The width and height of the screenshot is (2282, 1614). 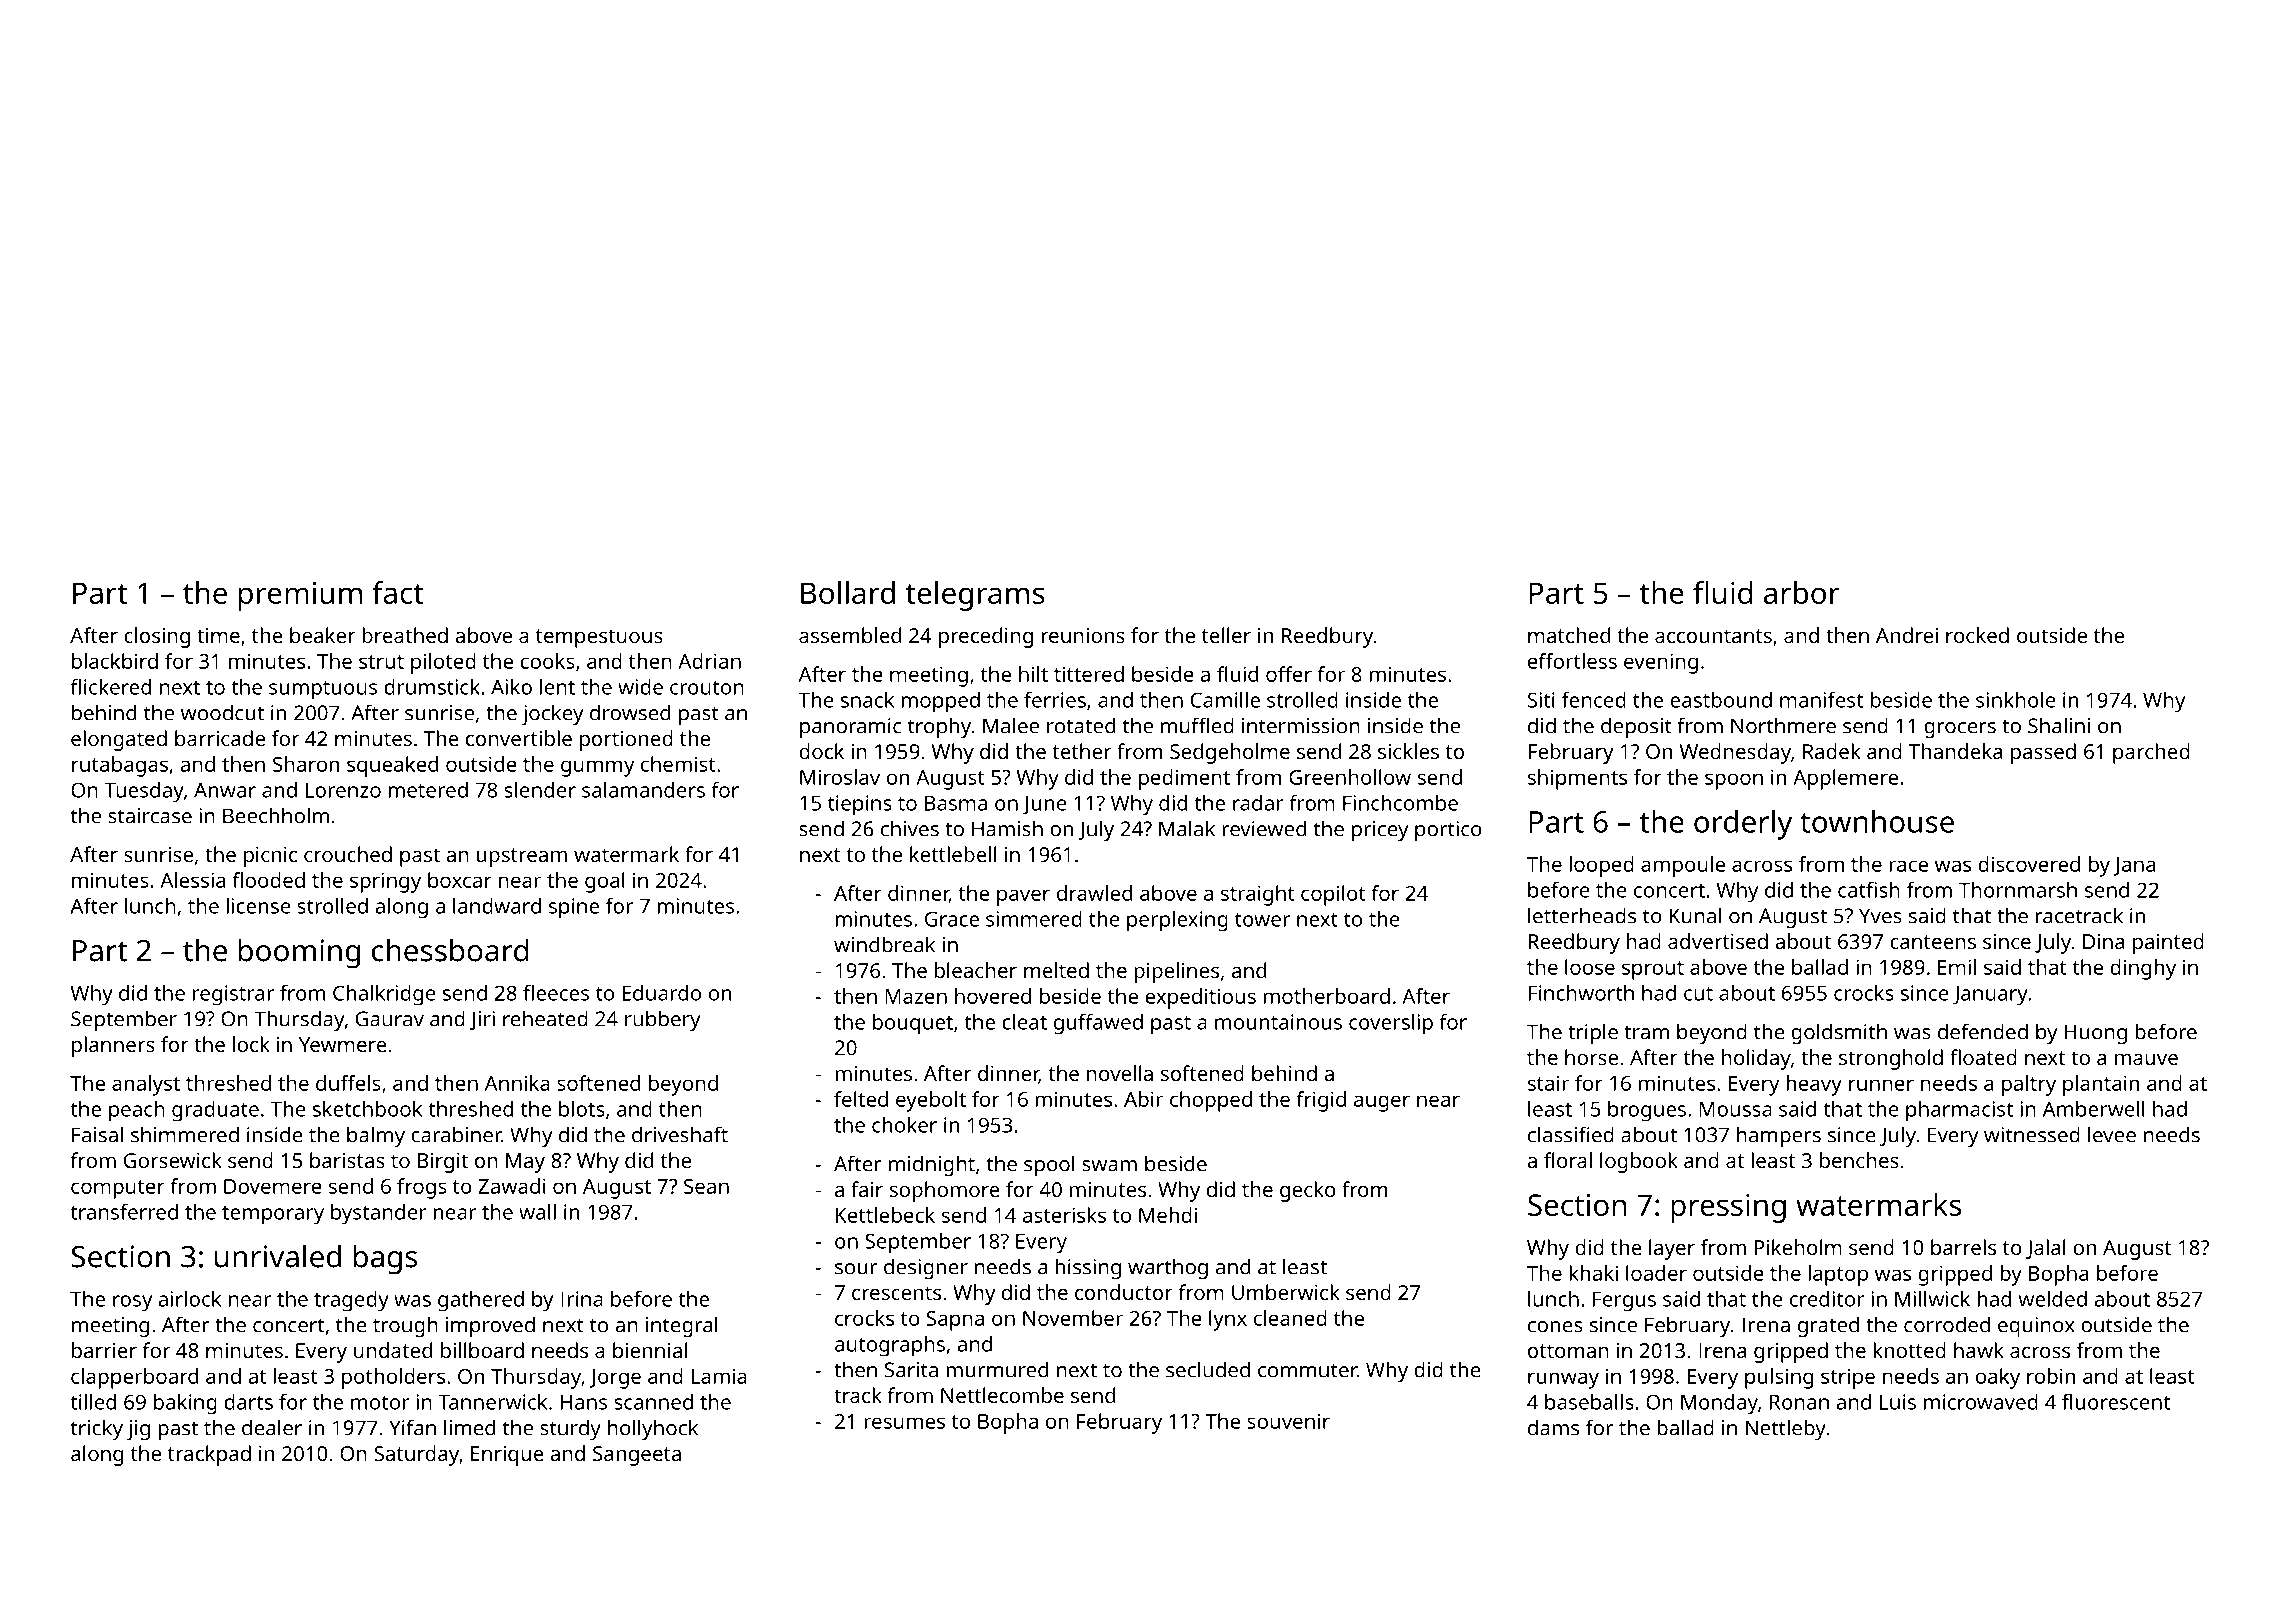 What do you see at coordinates (432, 687) in the screenshot?
I see `drumstick` at bounding box center [432, 687].
